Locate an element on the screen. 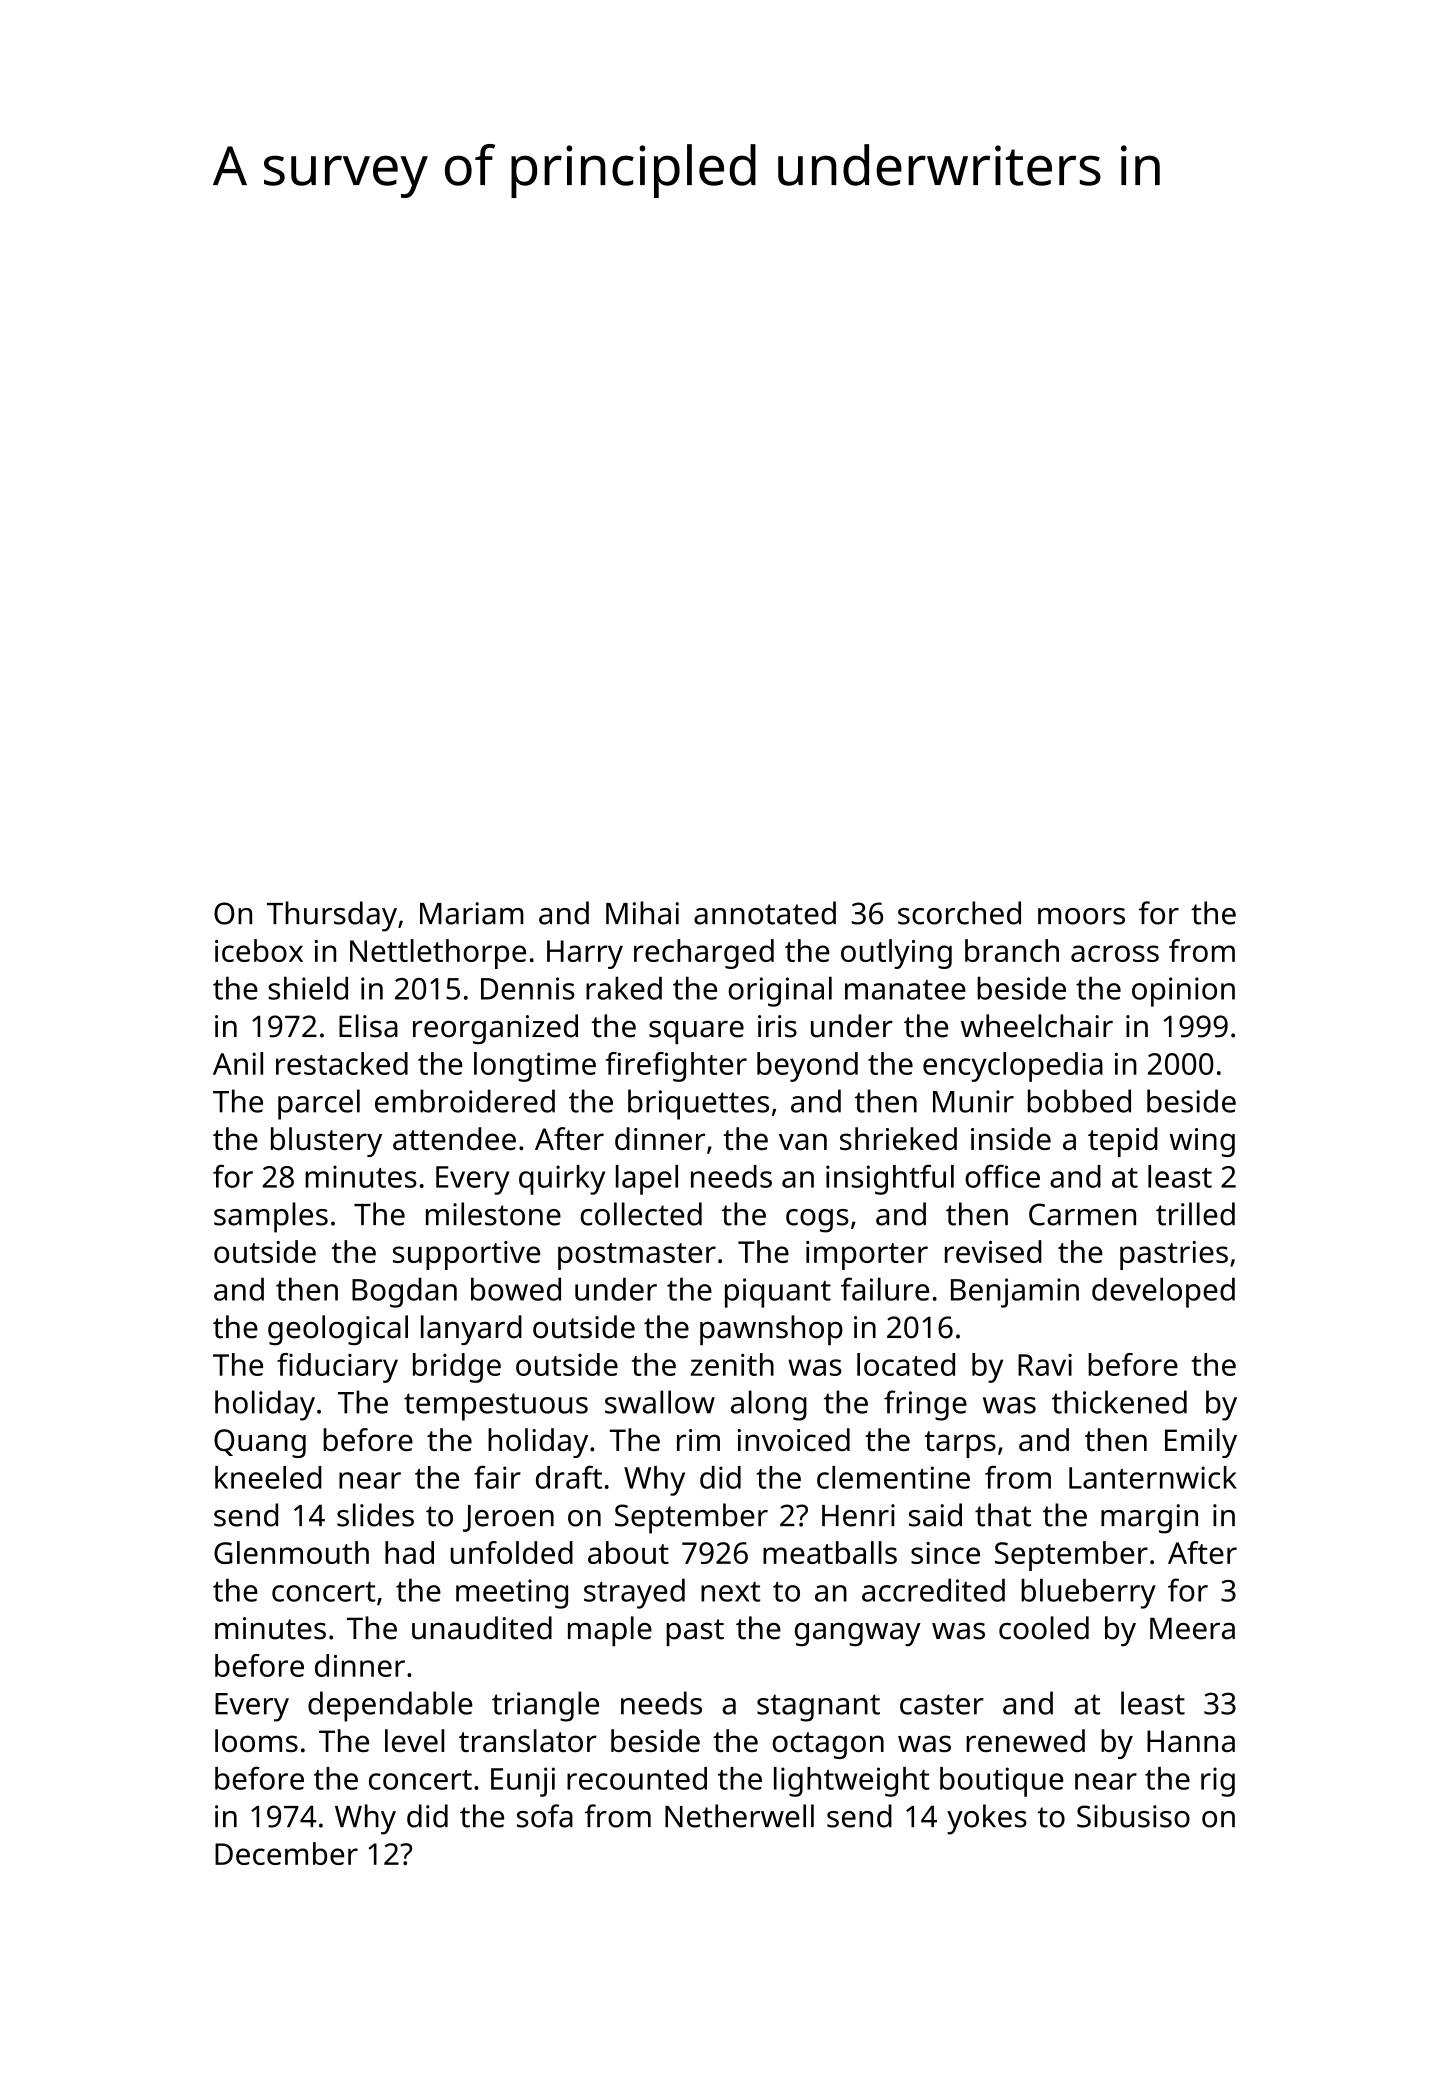 The height and width of the screenshot is (2100, 1450). insightful is located at coordinates (890, 1179).
